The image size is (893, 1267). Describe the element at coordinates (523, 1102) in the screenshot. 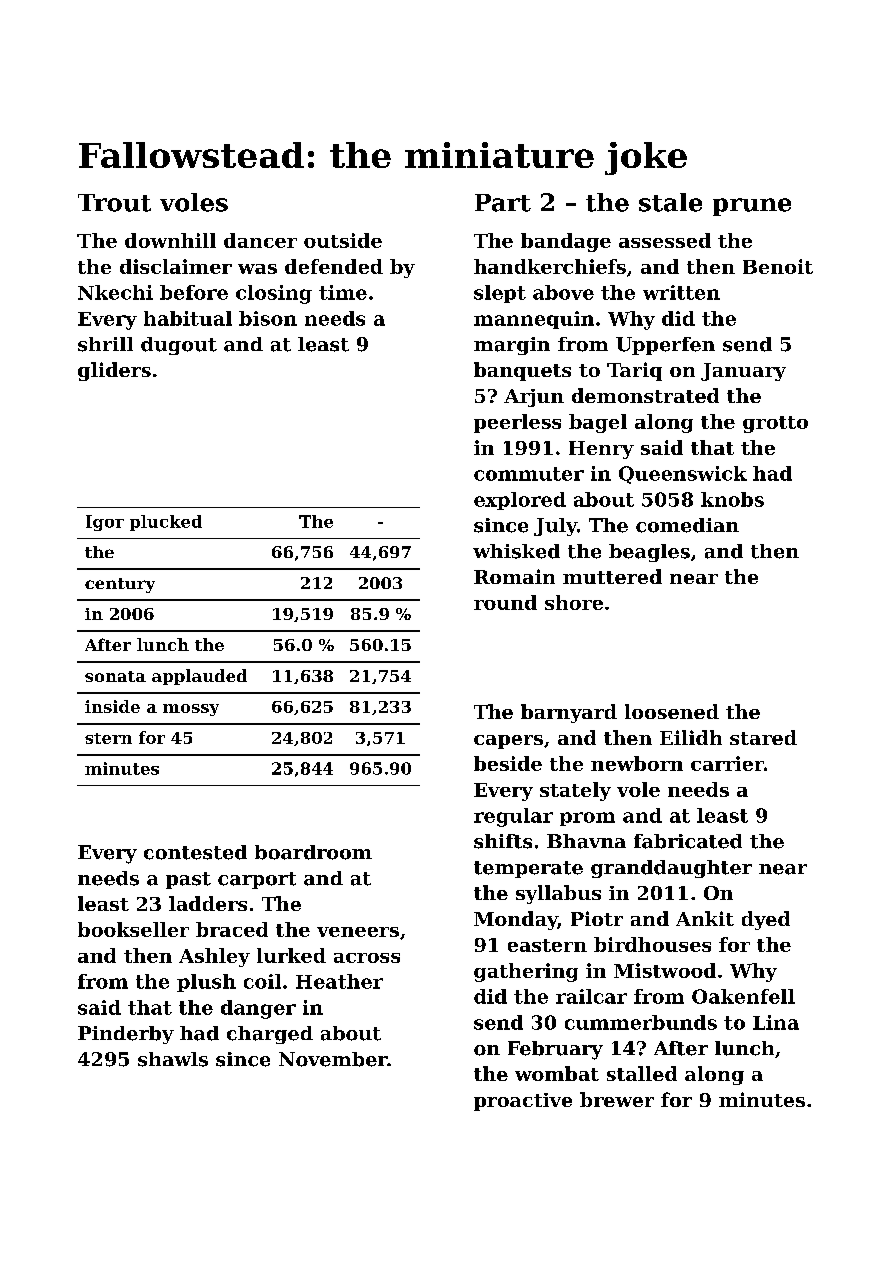

I see `proactive` at that location.
